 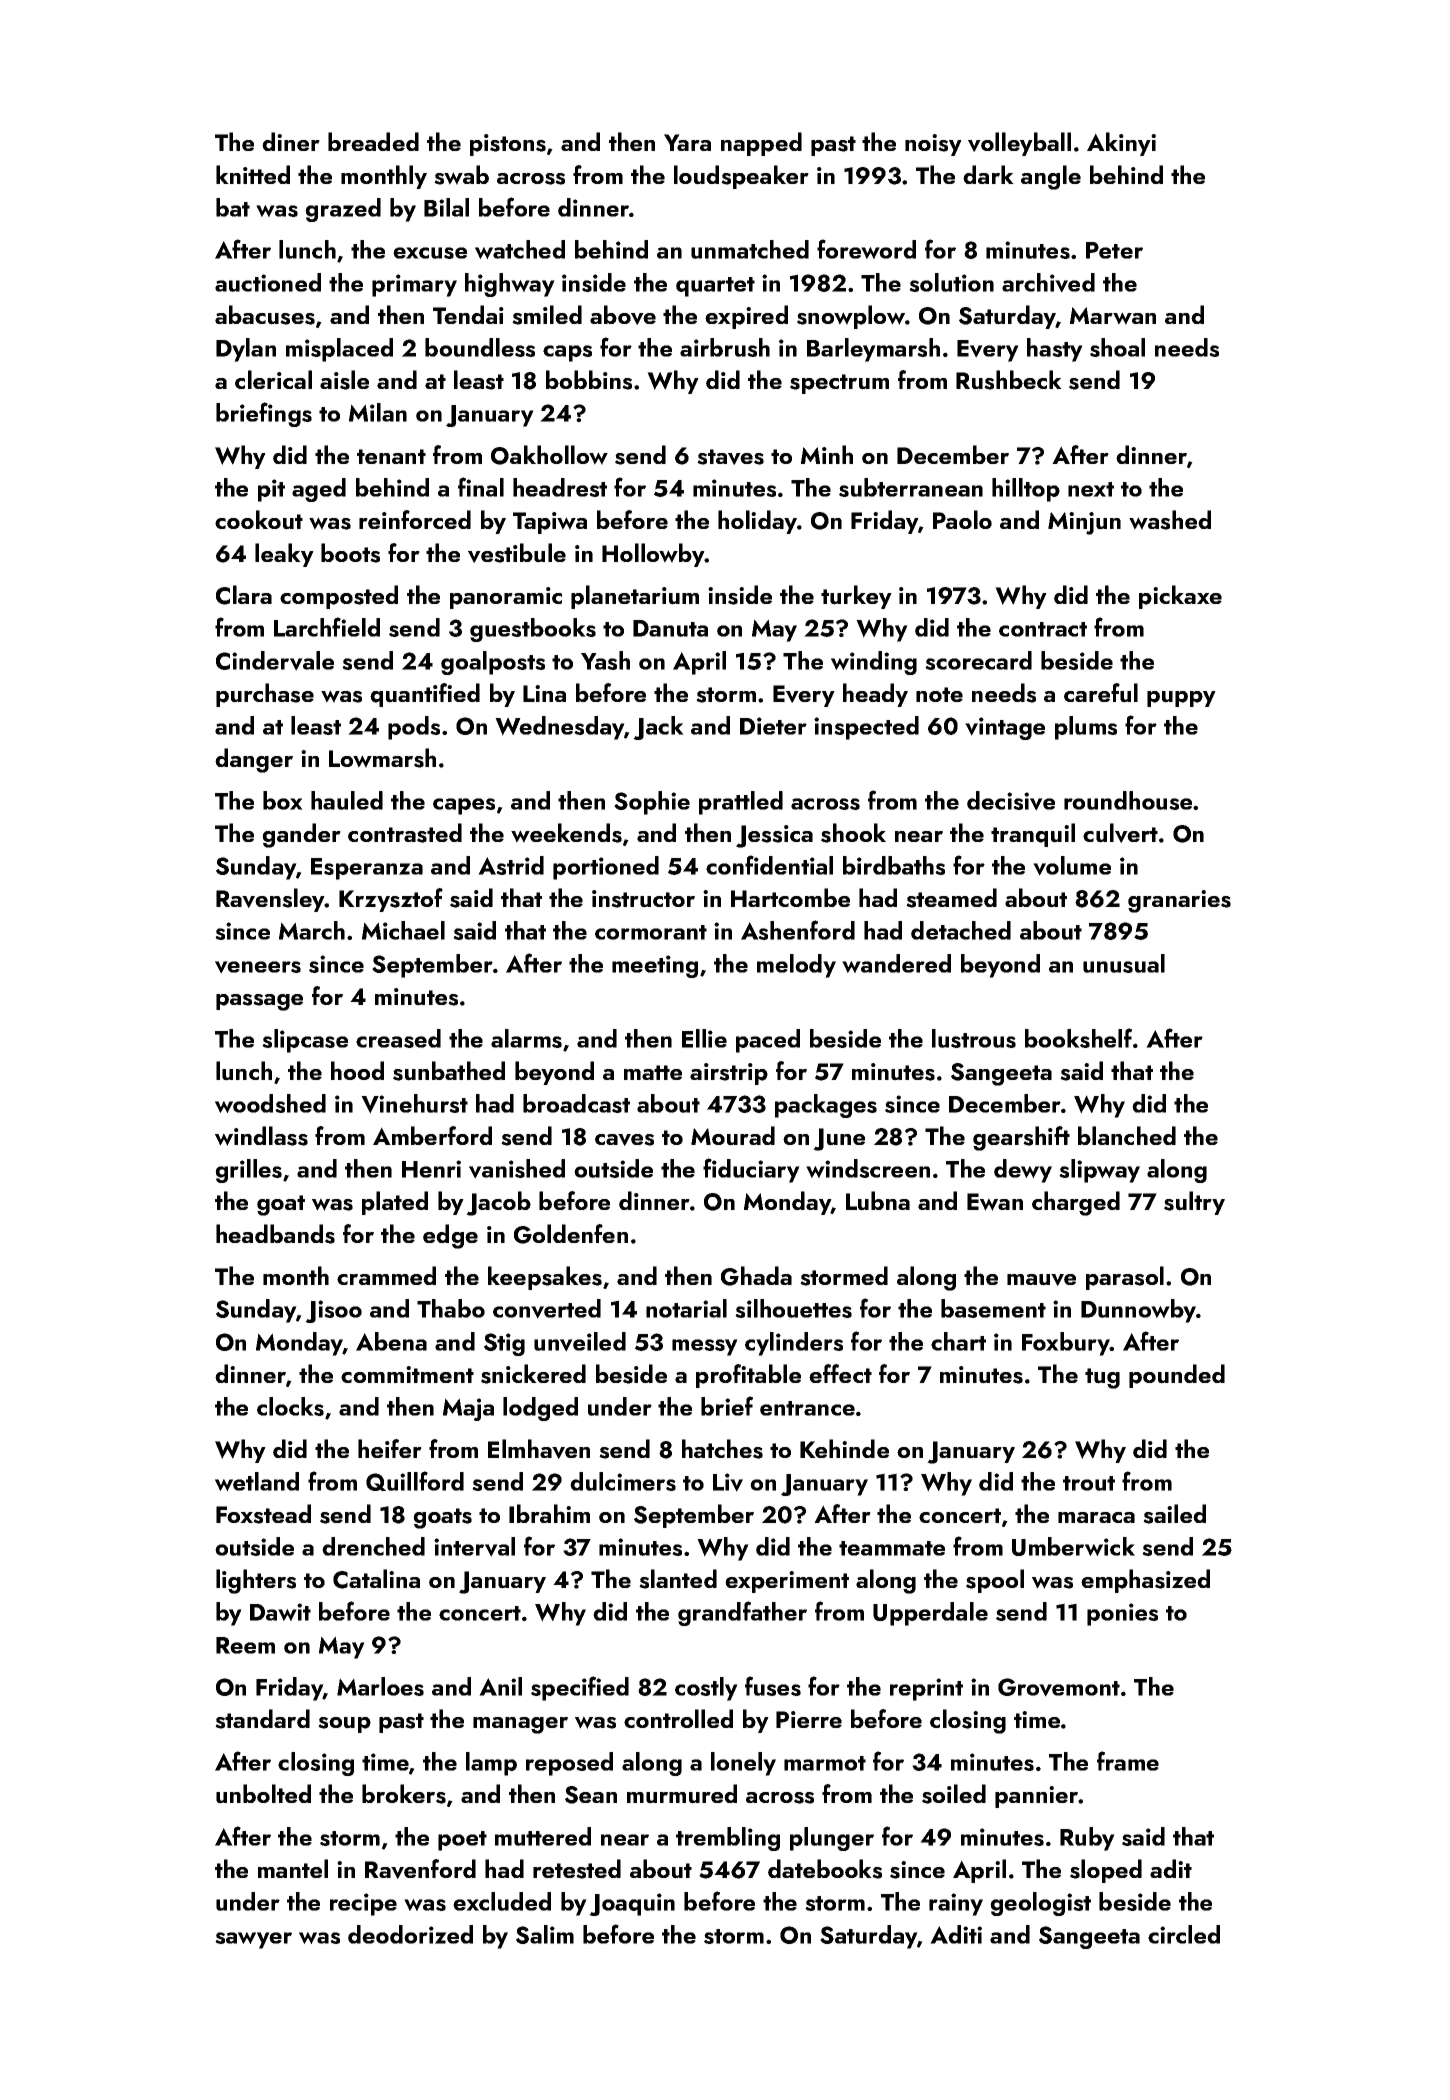 What do you see at coordinates (468, 314) in the screenshot?
I see `Tendai` at bounding box center [468, 314].
